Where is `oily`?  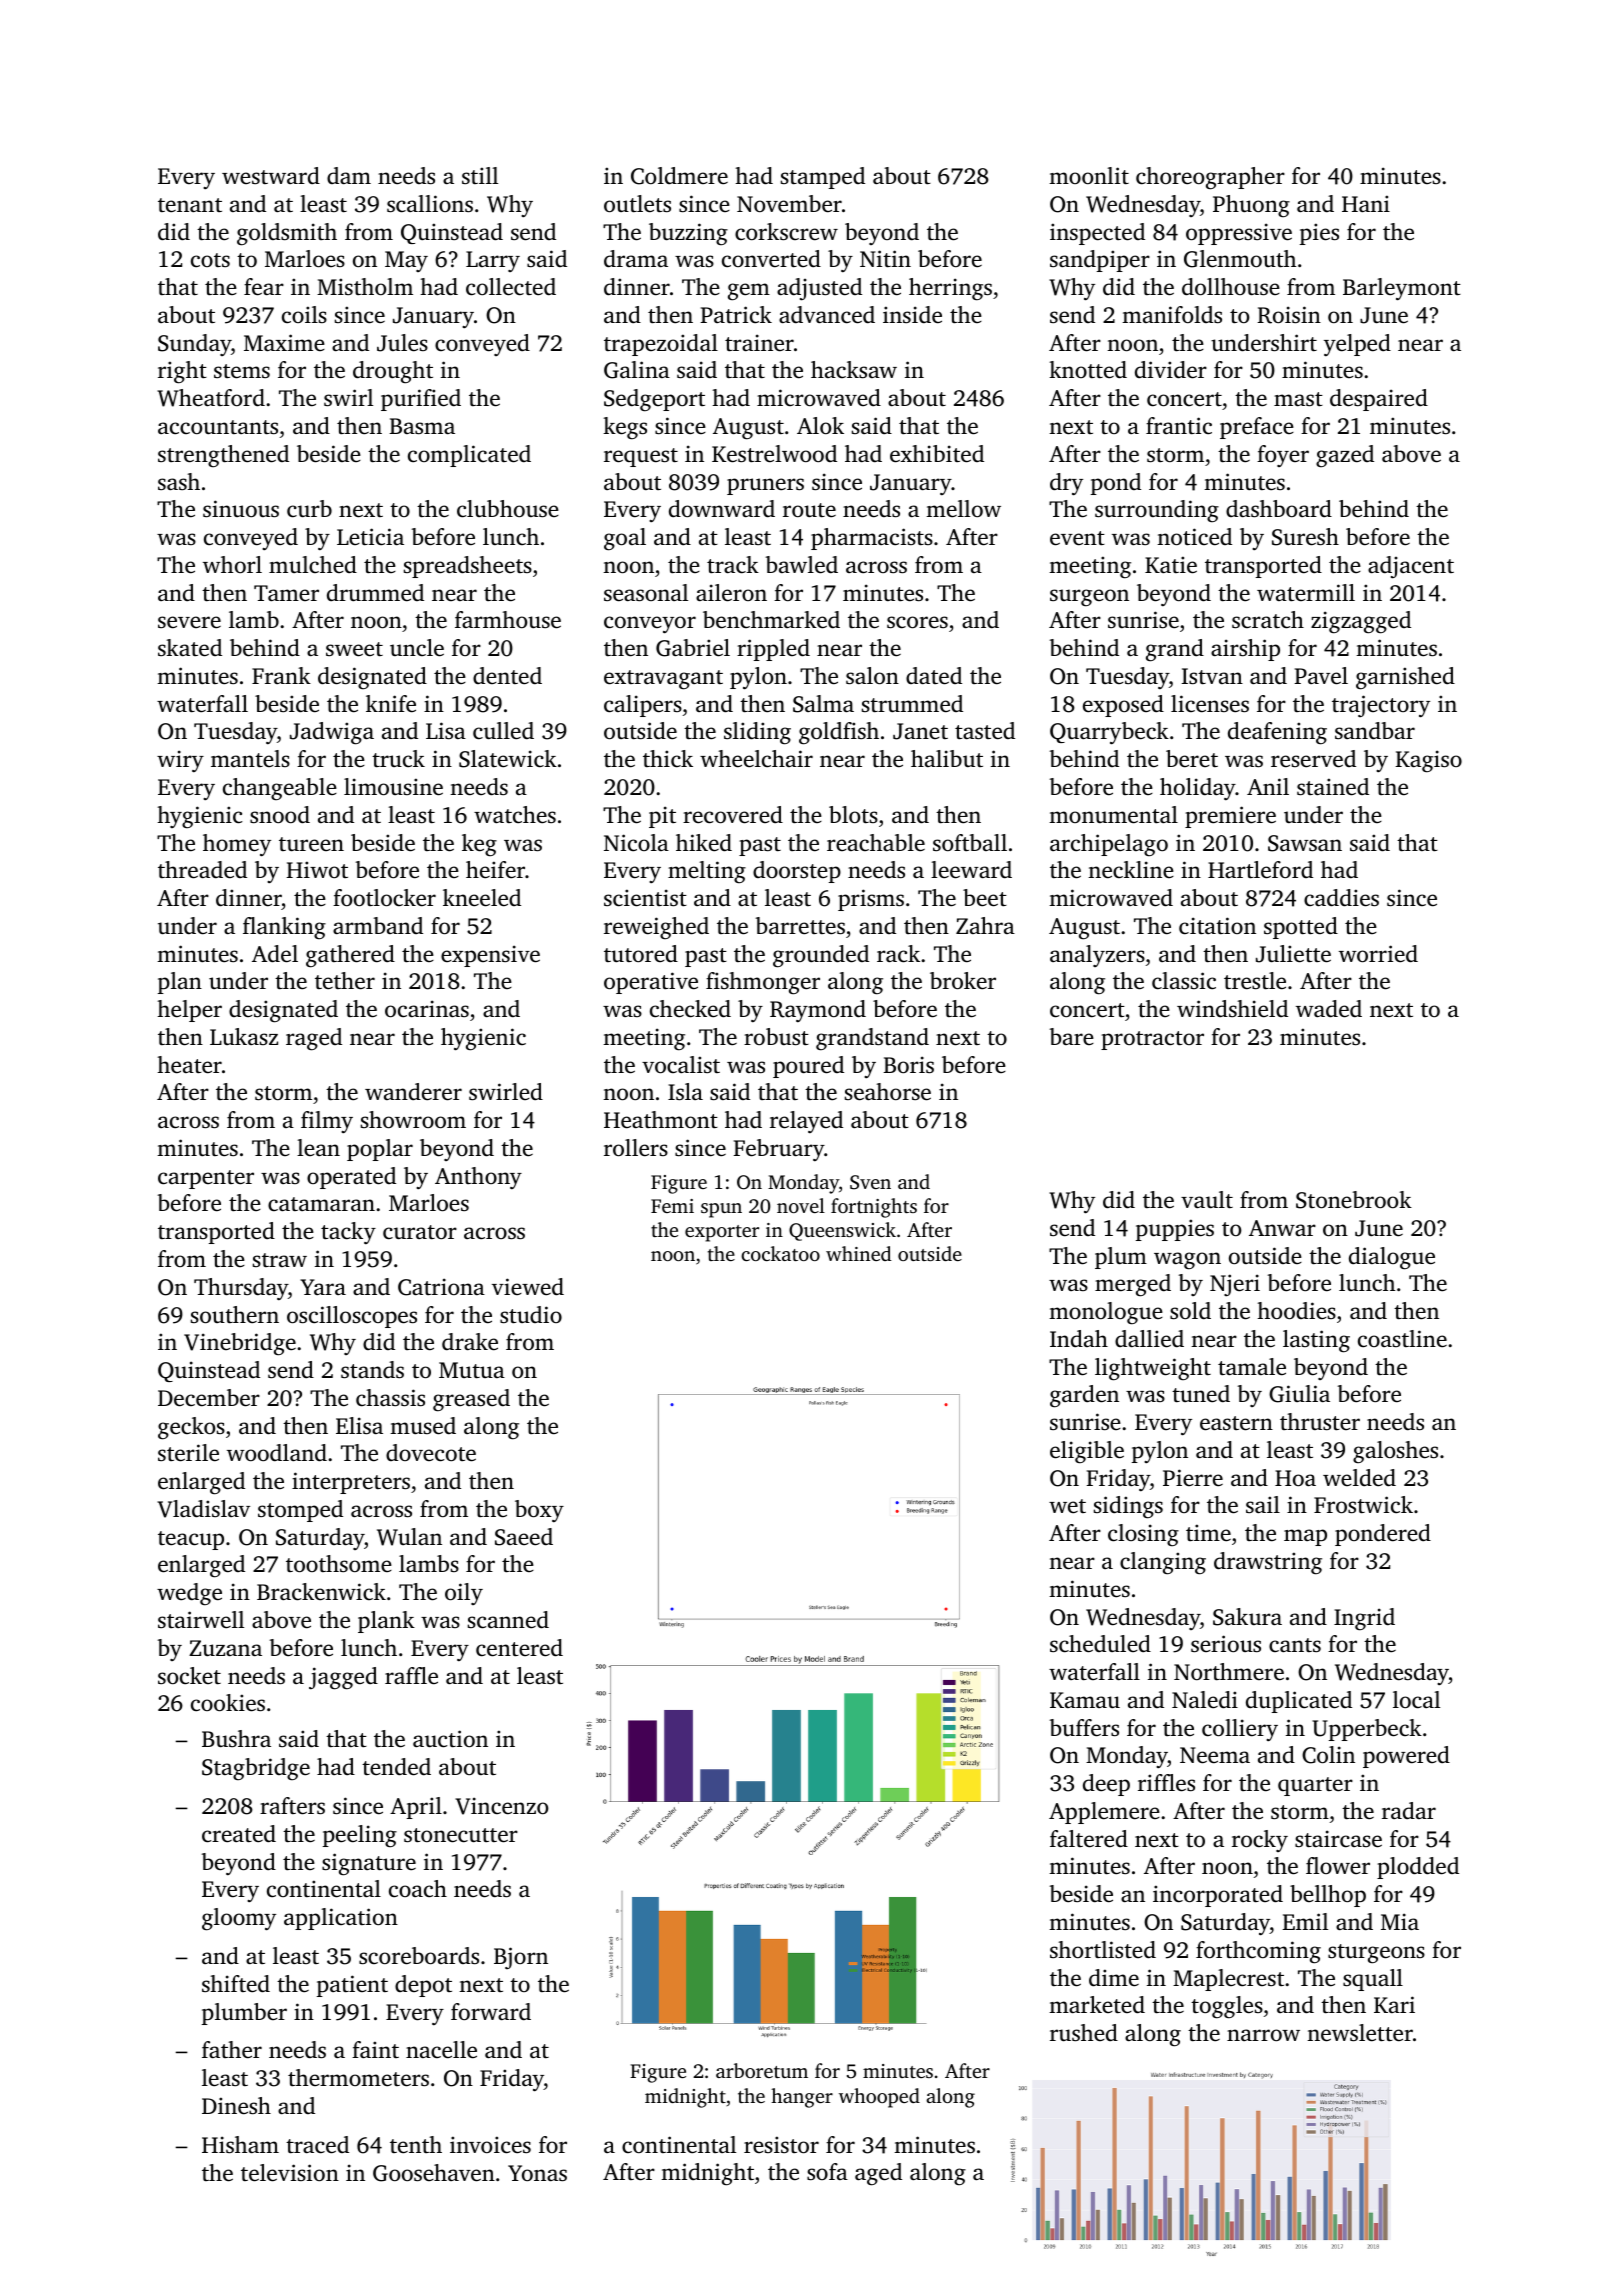 oily is located at coordinates (464, 1594).
